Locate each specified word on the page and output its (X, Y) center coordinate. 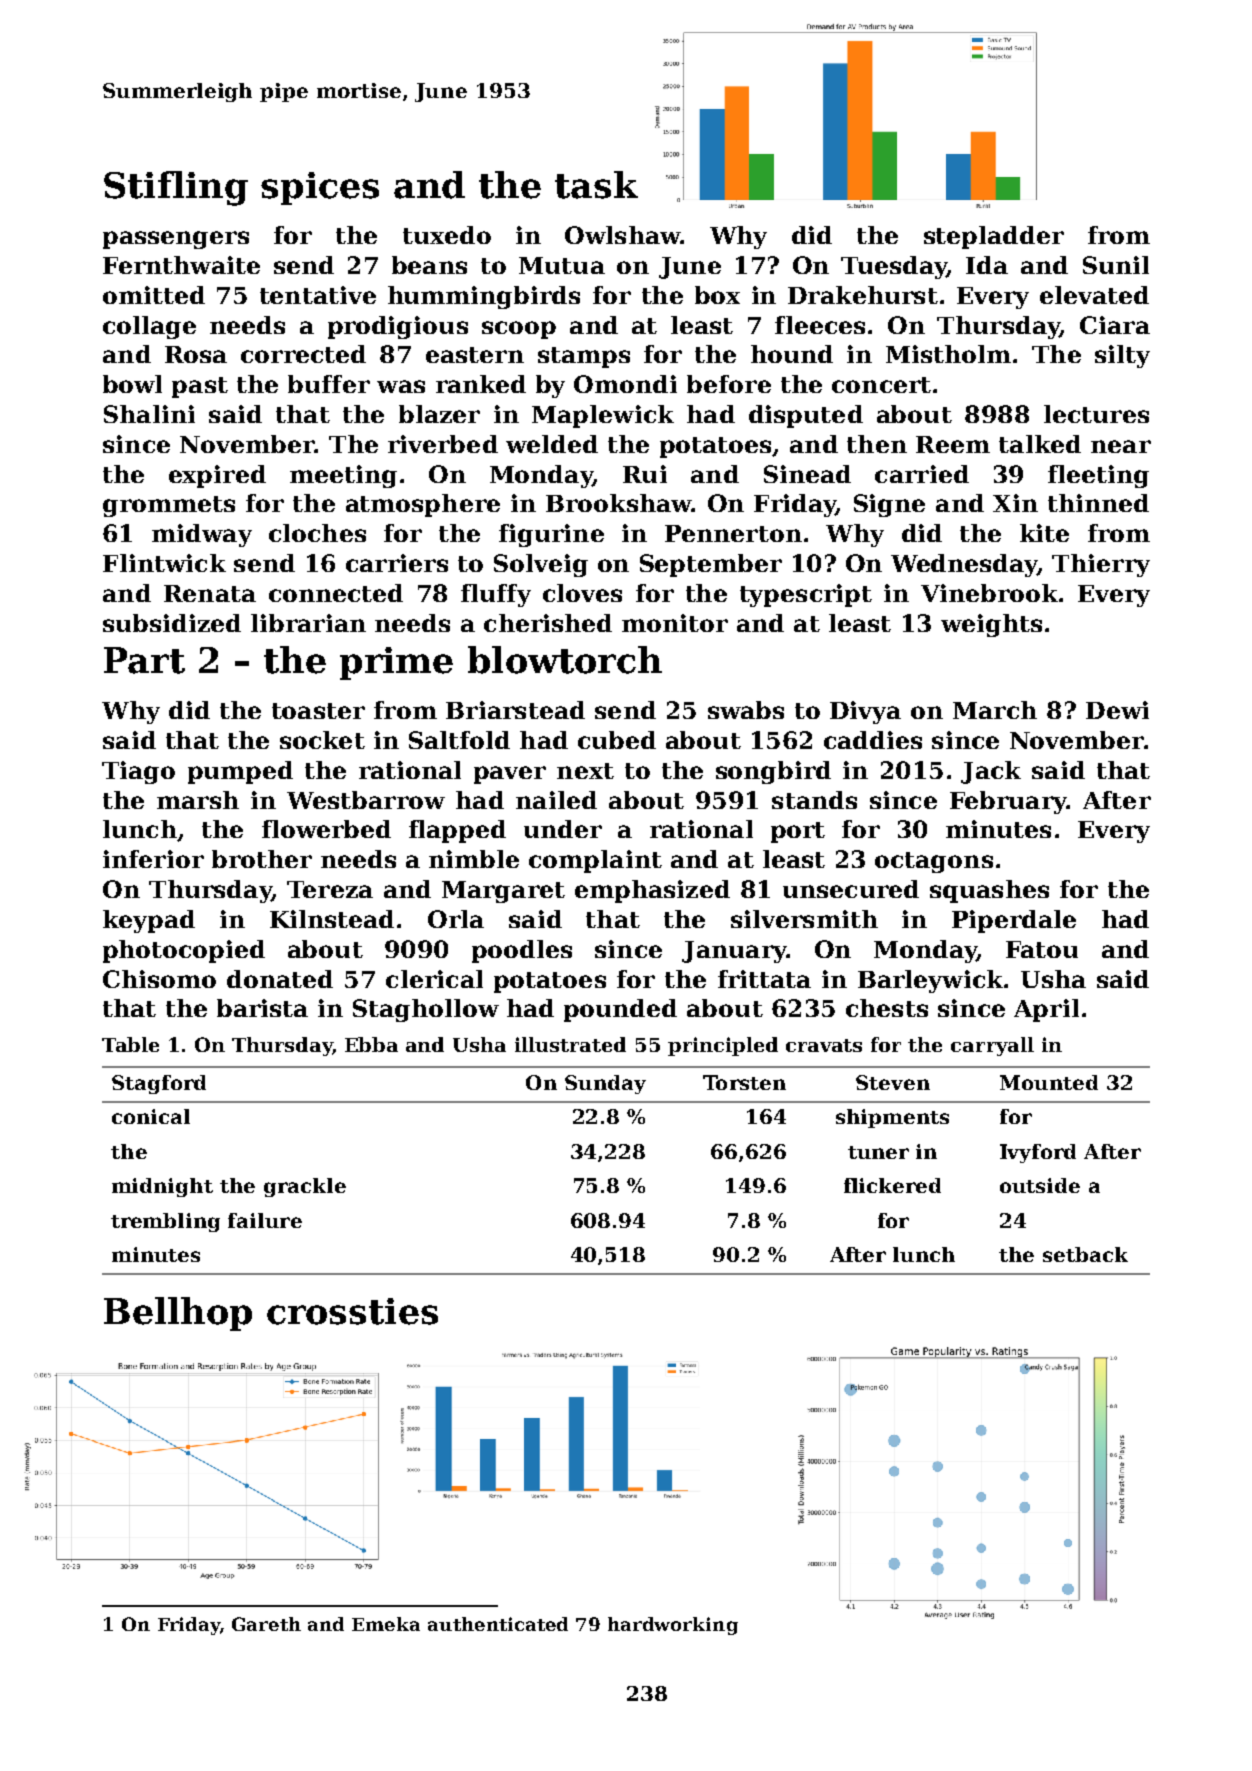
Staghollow (426, 1010)
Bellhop (178, 1314)
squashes (989, 891)
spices (320, 188)
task (596, 185)
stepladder (994, 237)
